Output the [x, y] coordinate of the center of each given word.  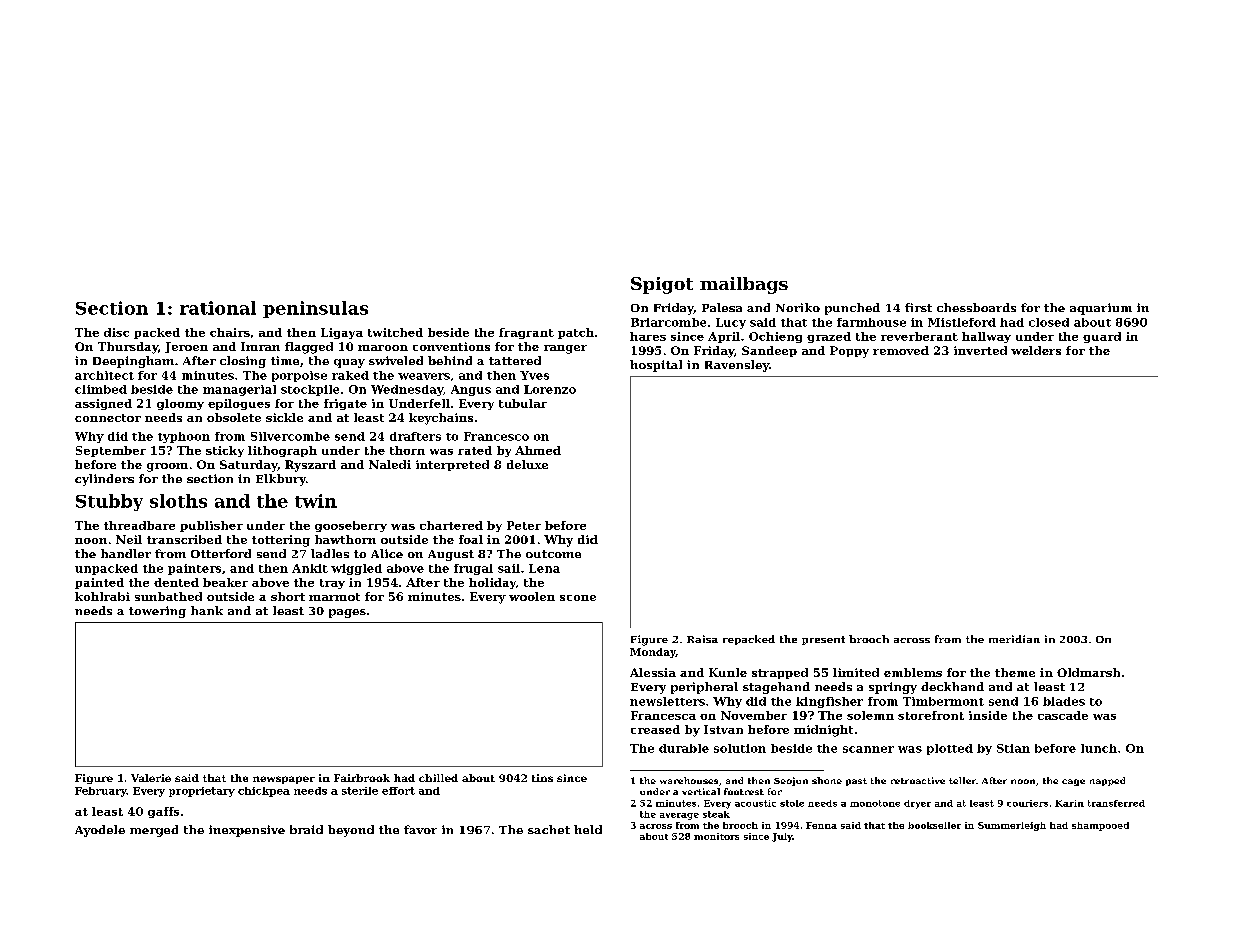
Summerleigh [1012, 826]
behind [450, 360]
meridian [1014, 639]
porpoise [299, 376]
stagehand [776, 688]
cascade [1063, 715]
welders [1036, 350]
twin [316, 501]
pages [347, 613]
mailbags [744, 285]
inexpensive [247, 831]
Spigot [662, 285]
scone [578, 598]
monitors [716, 836]
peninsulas [315, 309]
